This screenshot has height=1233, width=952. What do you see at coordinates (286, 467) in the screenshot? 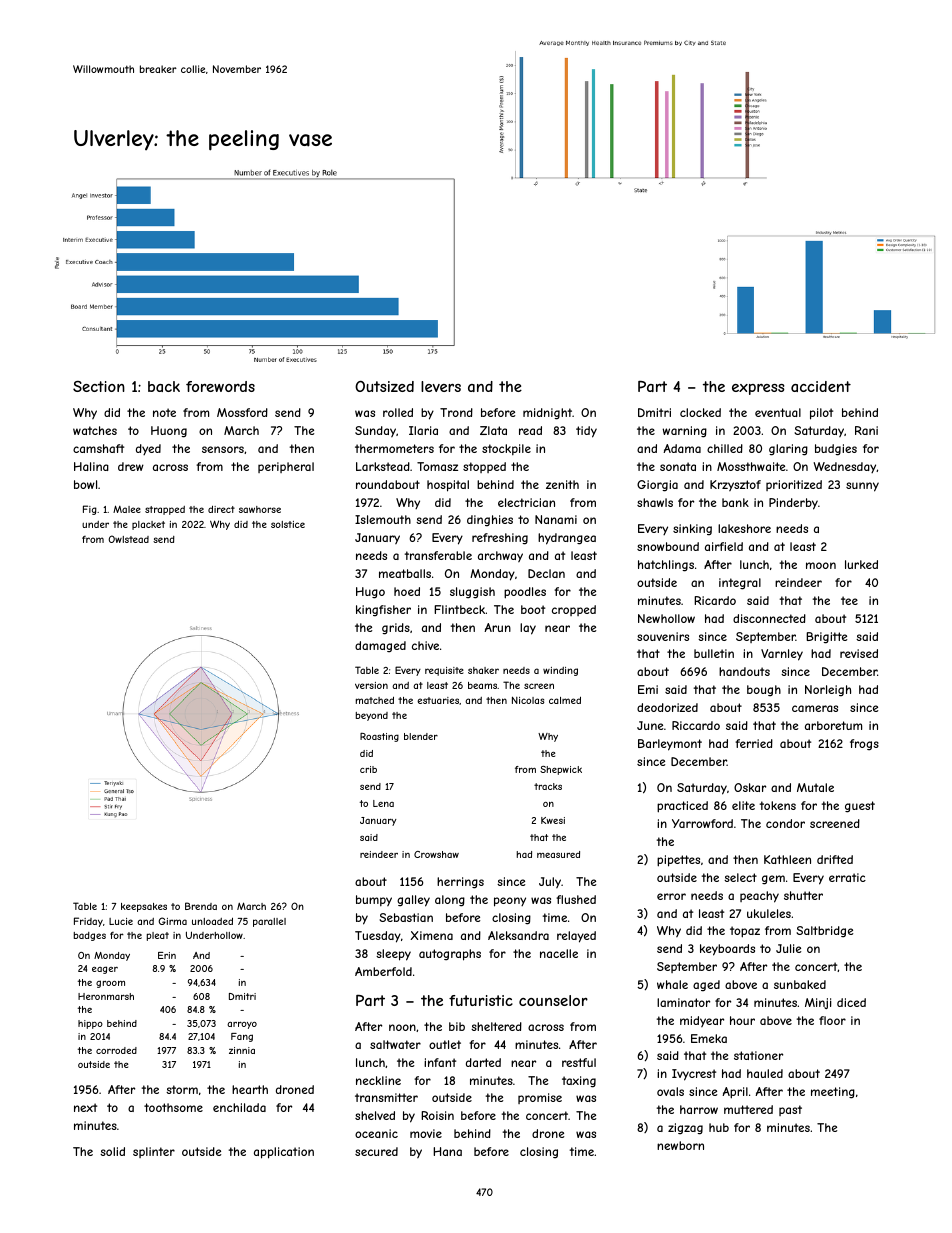
I see `peripheral` at bounding box center [286, 467].
